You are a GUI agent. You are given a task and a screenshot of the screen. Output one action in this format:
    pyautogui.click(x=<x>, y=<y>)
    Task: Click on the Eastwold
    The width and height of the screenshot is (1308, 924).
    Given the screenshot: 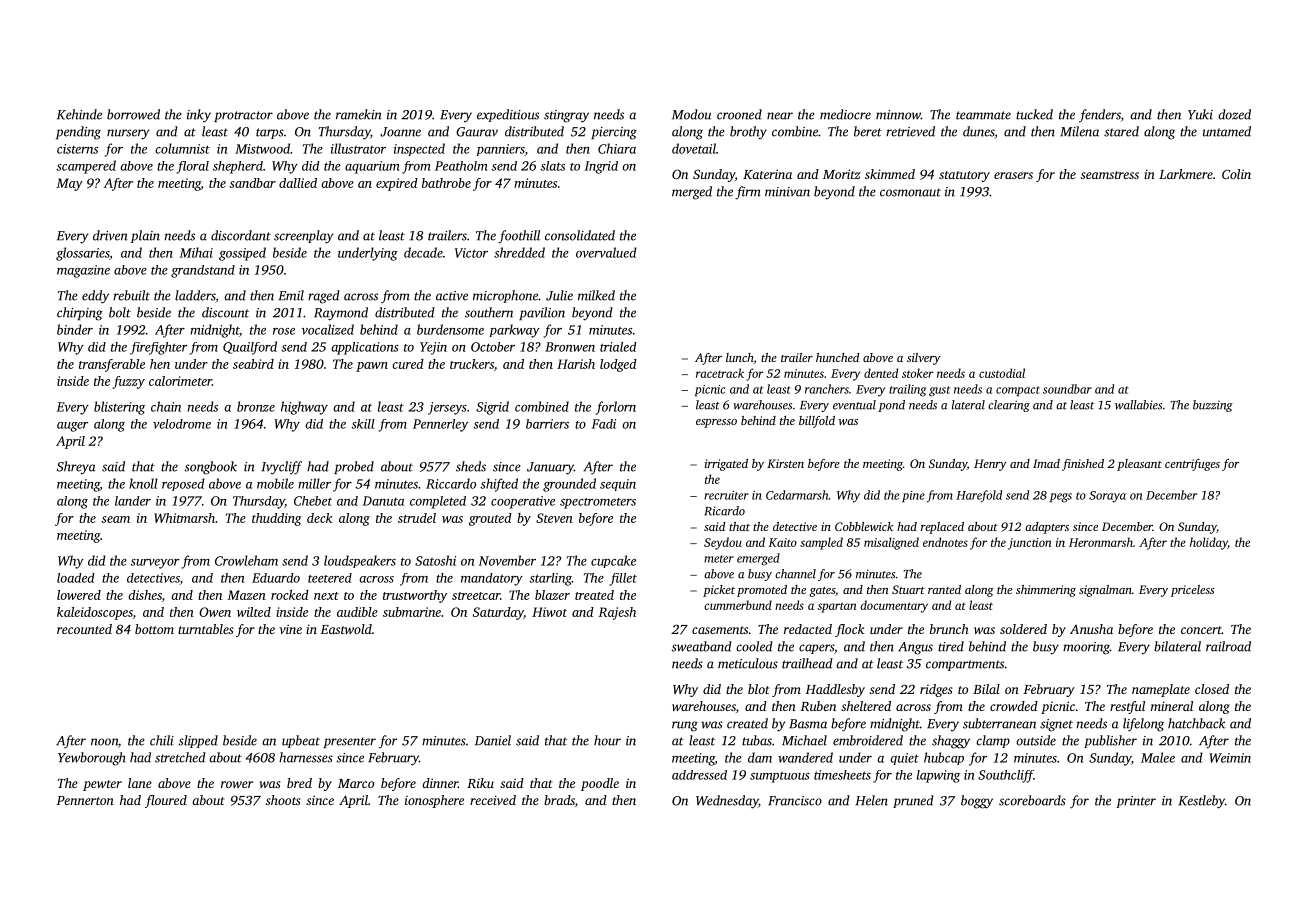 What is the action you would take?
    pyautogui.click(x=346, y=629)
